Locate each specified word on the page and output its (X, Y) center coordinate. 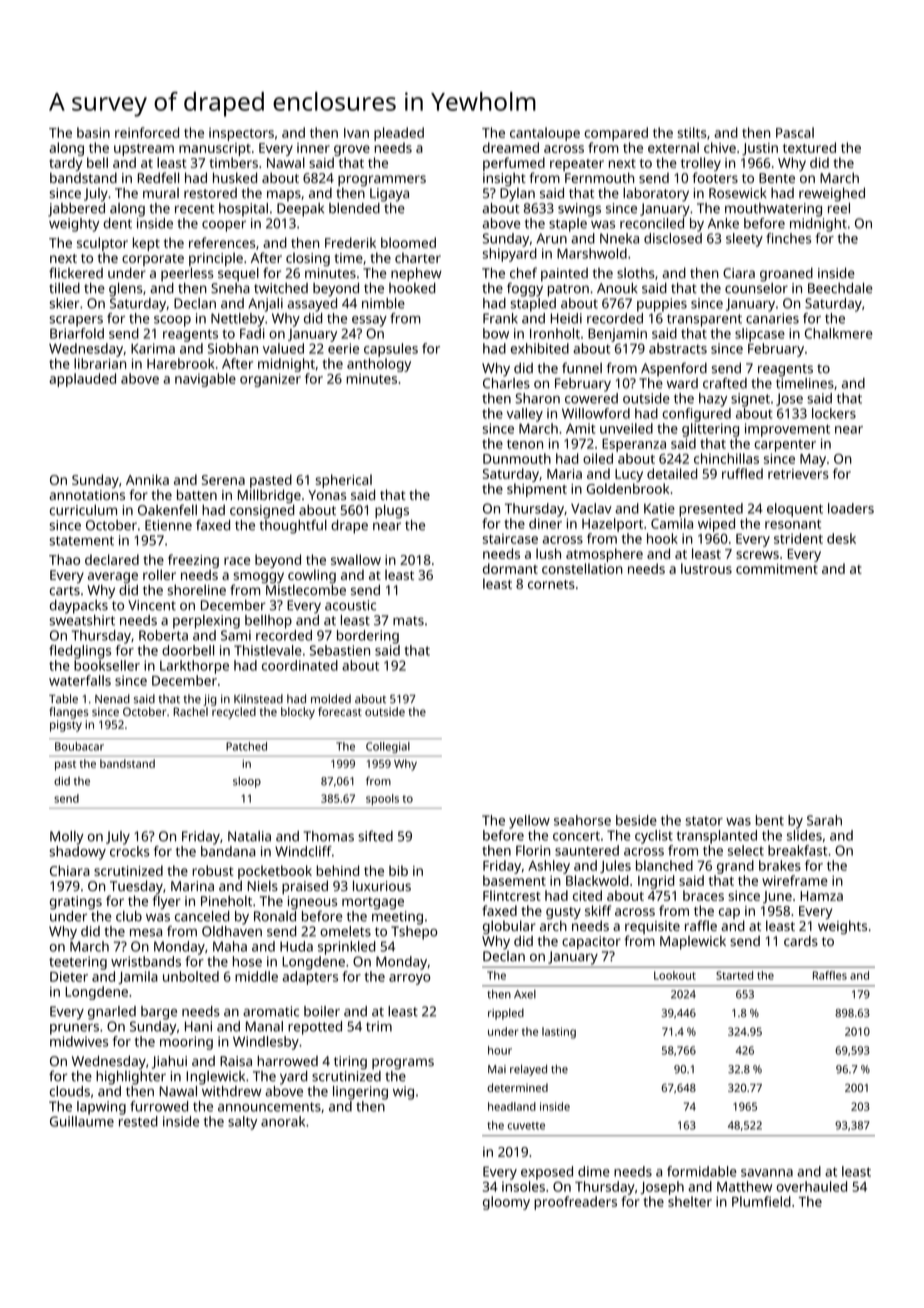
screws (757, 555)
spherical (343, 481)
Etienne (168, 525)
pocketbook (275, 872)
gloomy (506, 1203)
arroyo (410, 979)
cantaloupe (545, 134)
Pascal (795, 132)
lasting (559, 1033)
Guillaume (82, 1121)
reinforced (147, 132)
